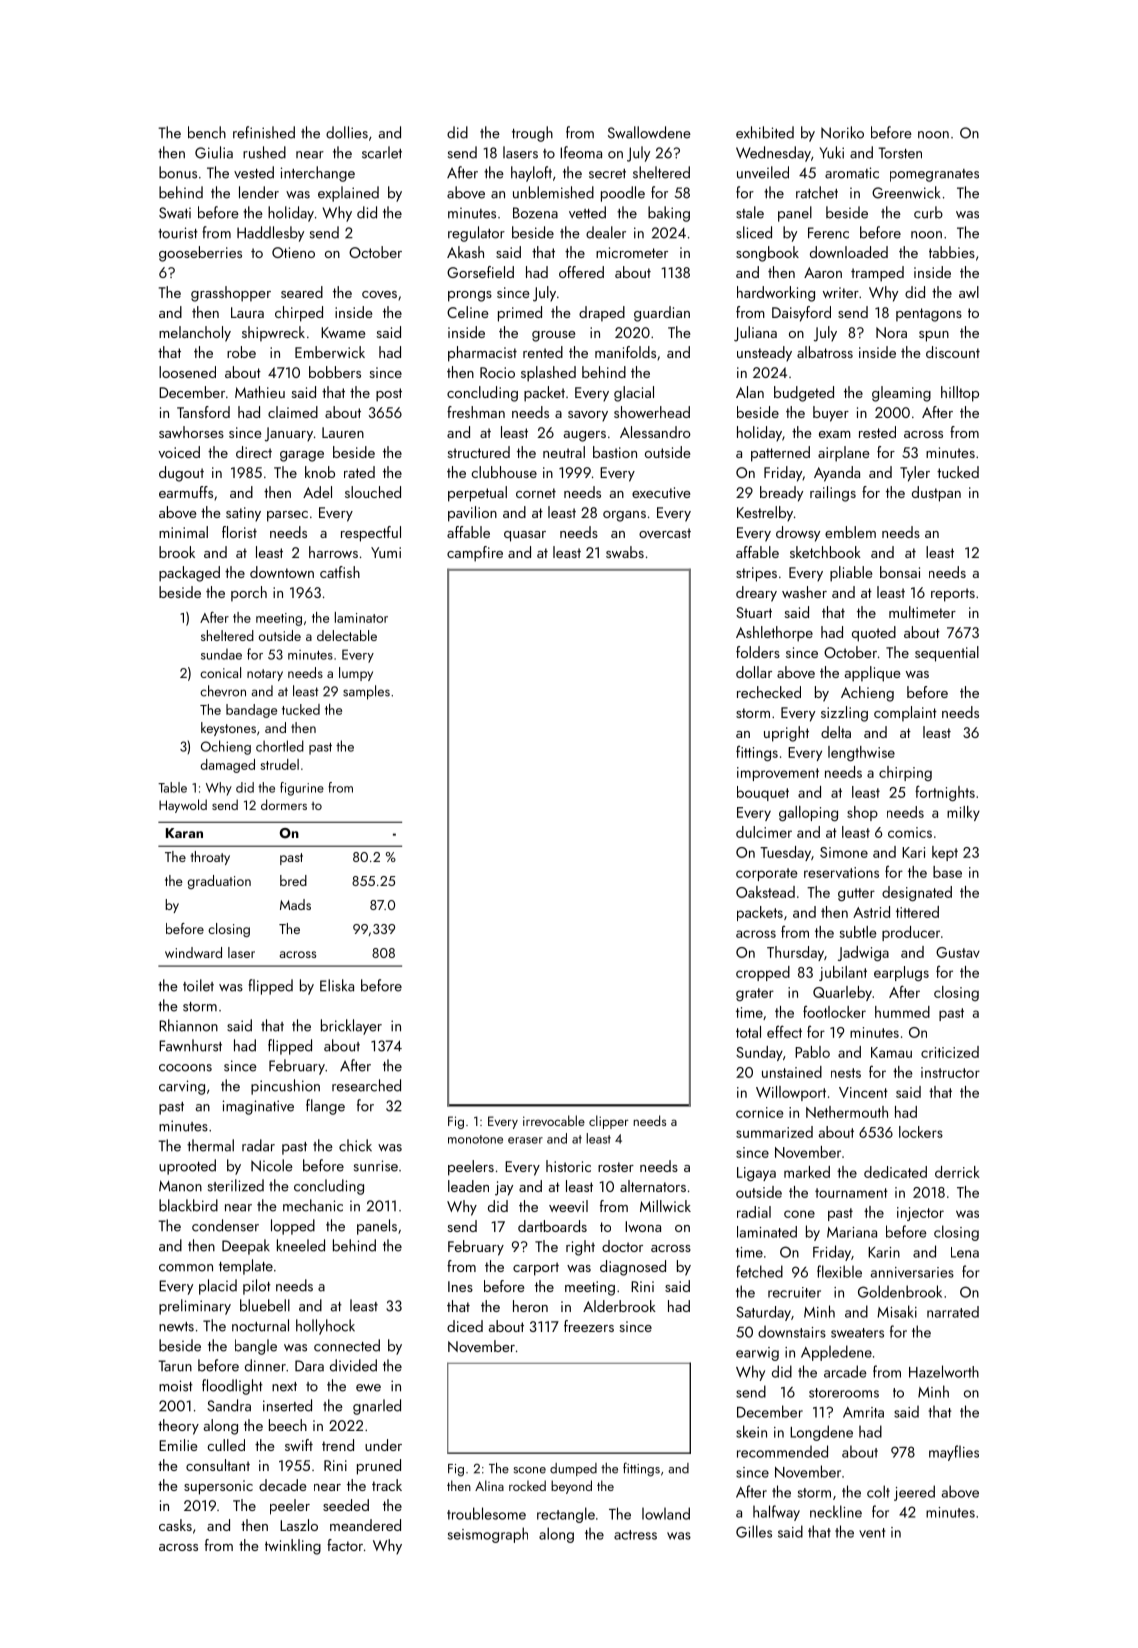 The image size is (1138, 1648). I want to click on Haywold, so click(183, 806).
